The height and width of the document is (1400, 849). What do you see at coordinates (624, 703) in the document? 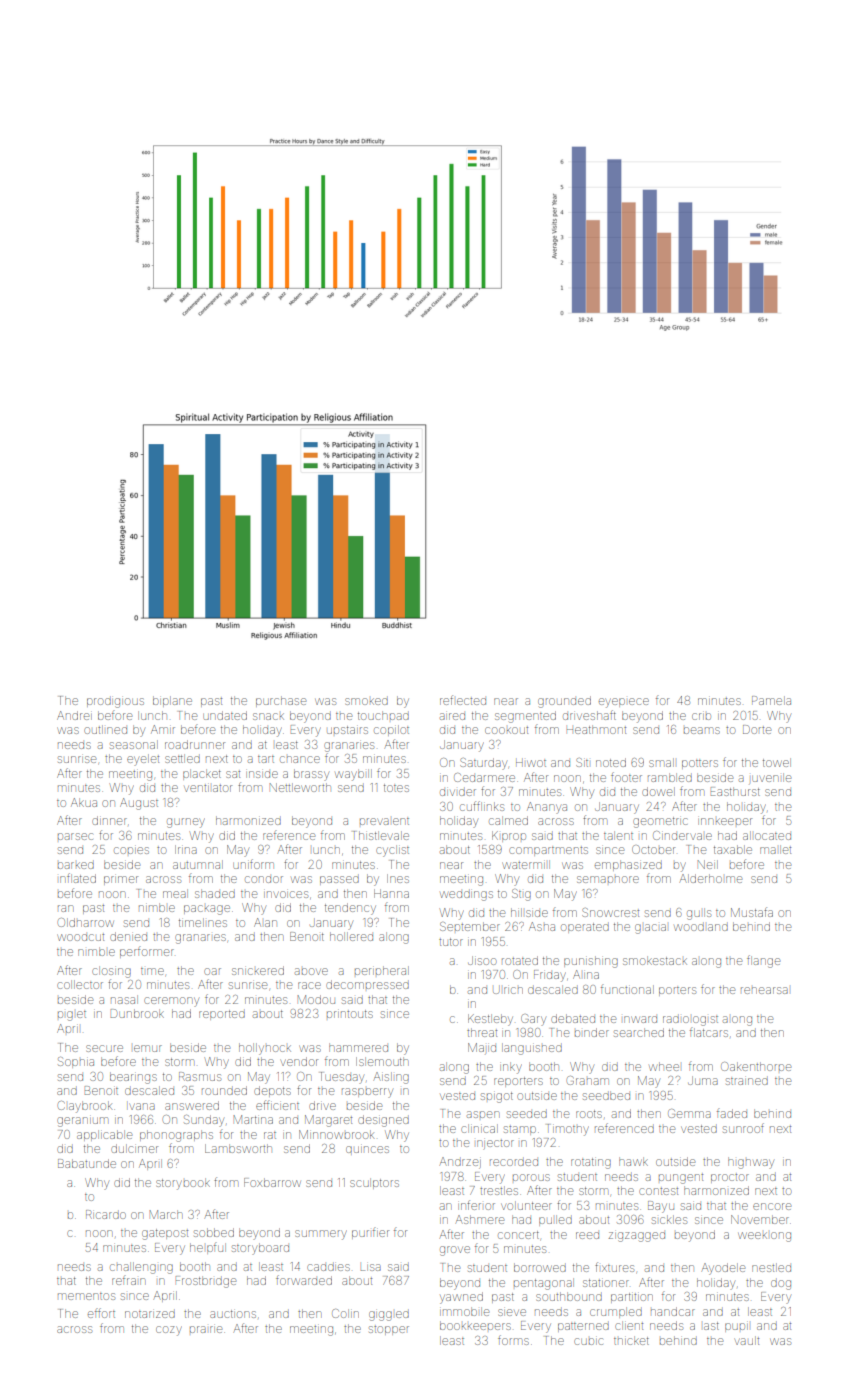
I see `eyepiece` at bounding box center [624, 703].
